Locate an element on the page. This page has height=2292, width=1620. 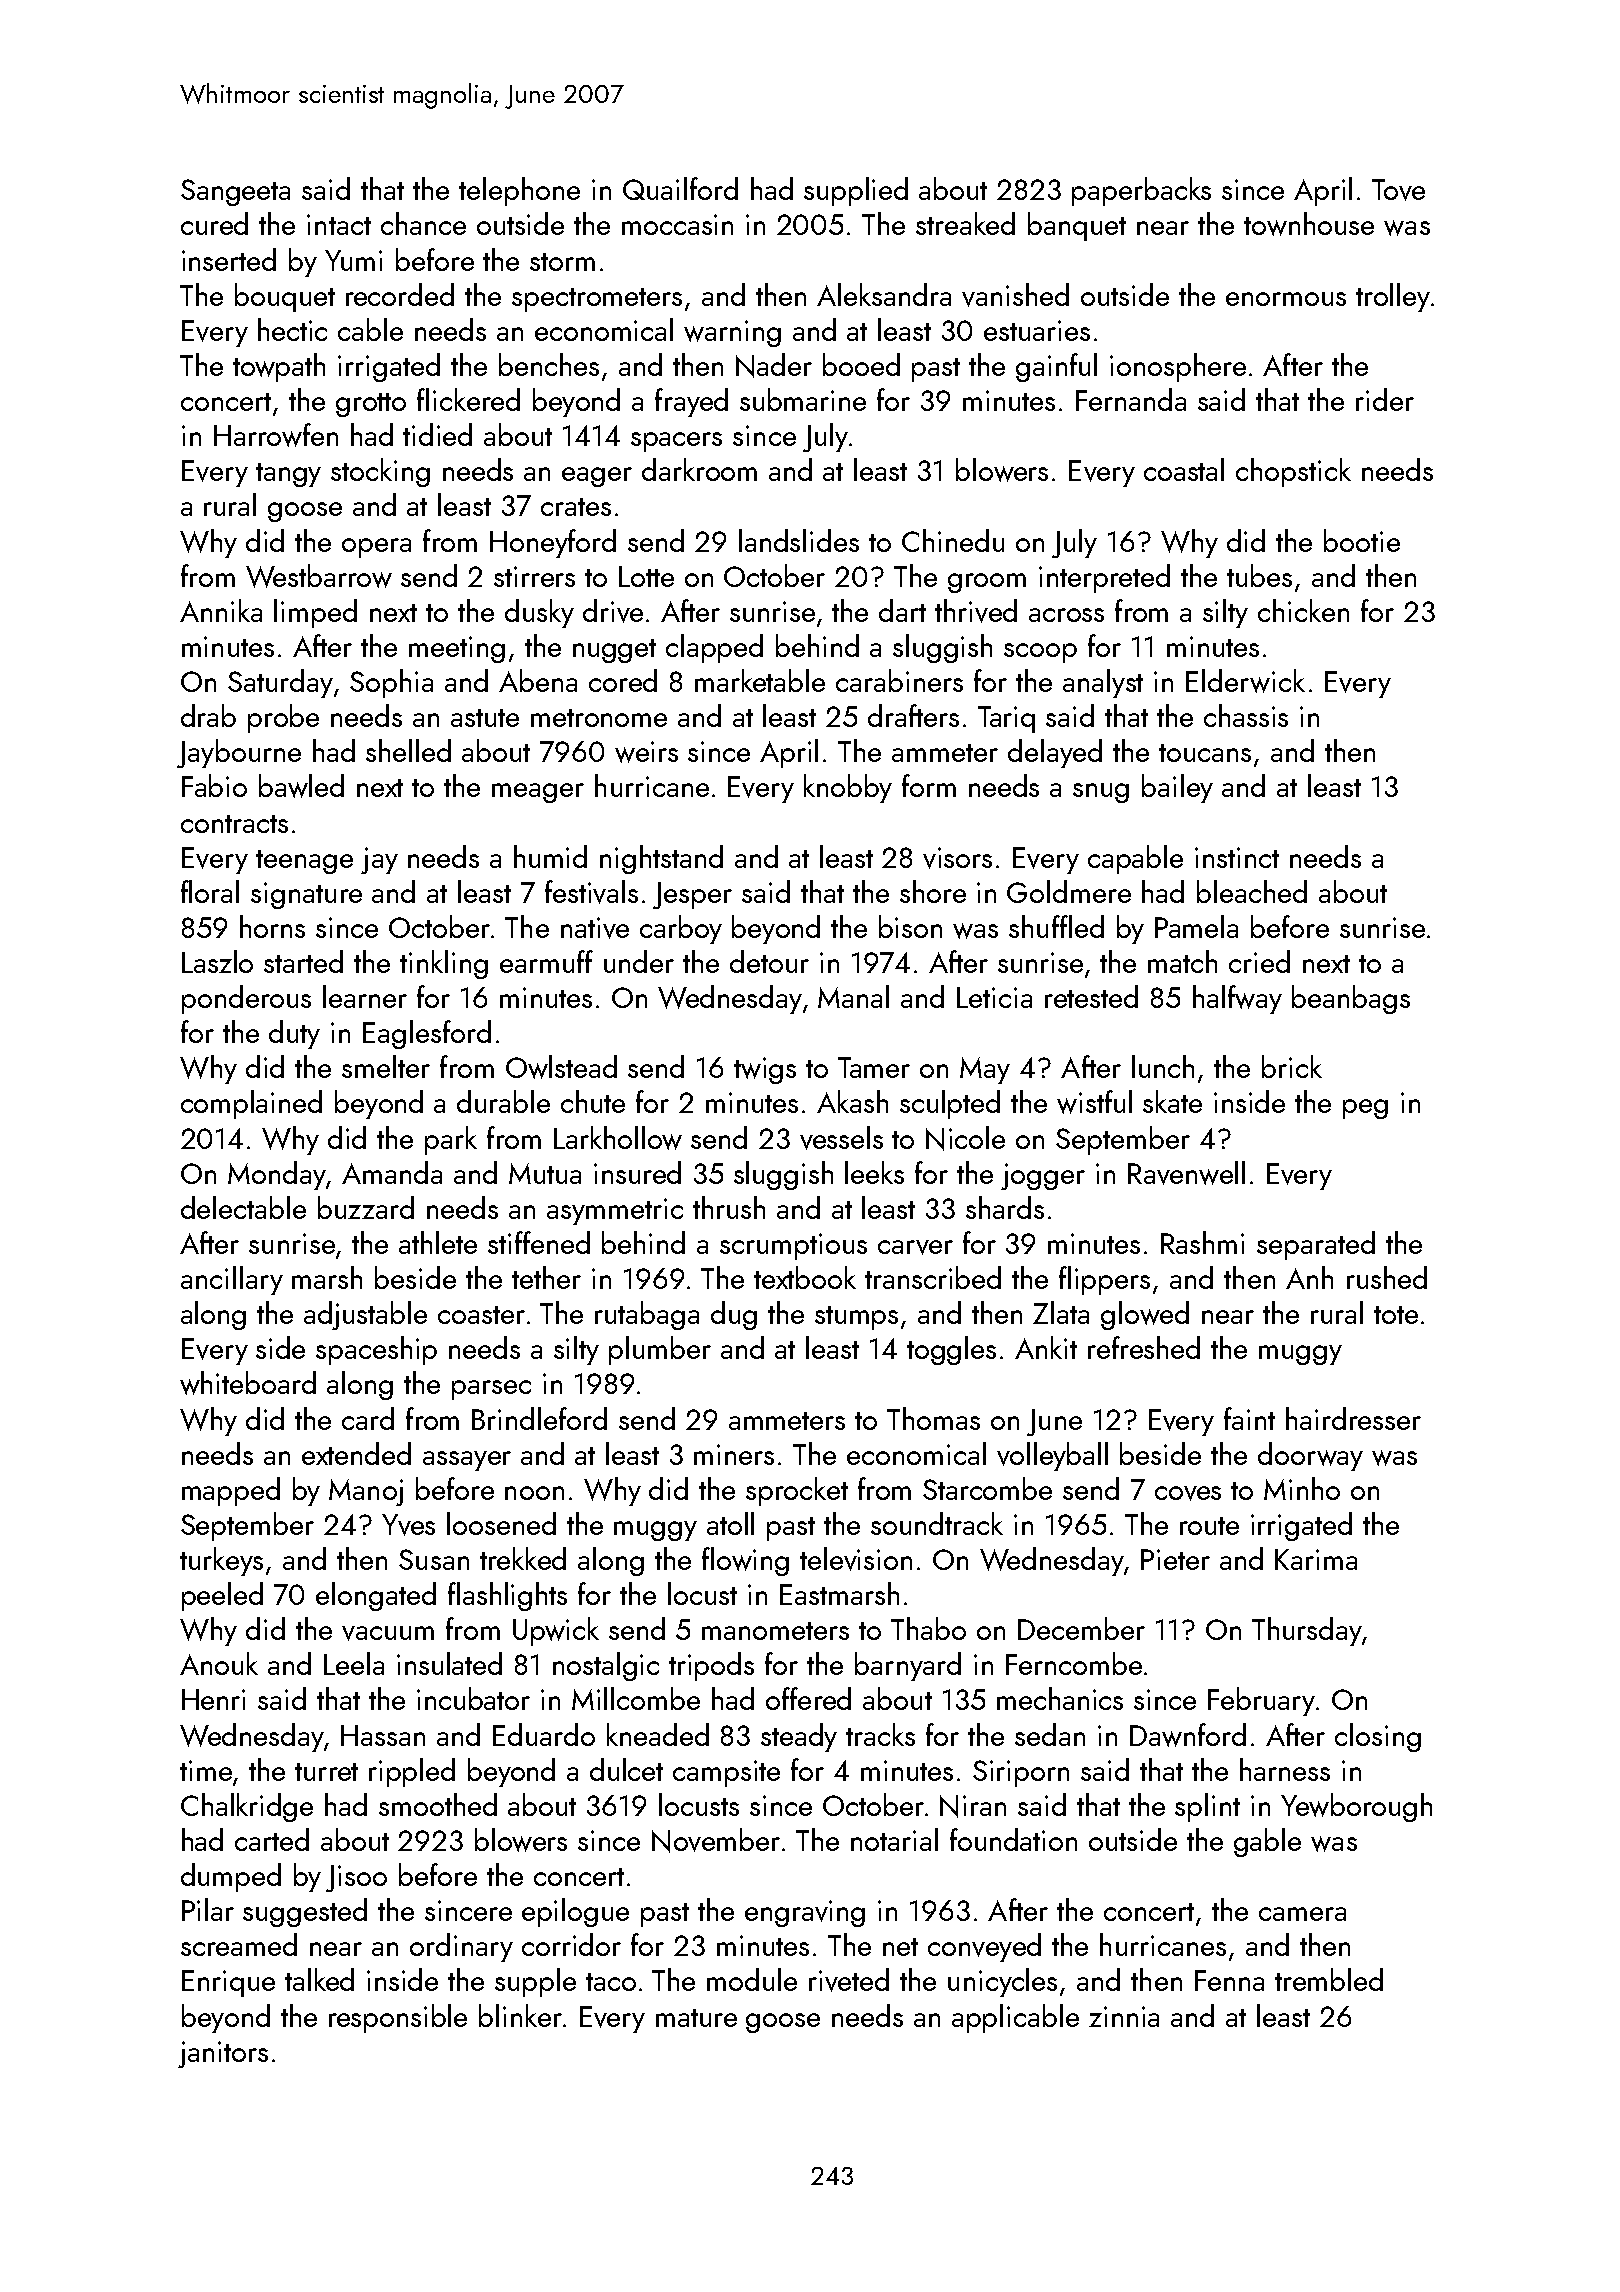
flowing is located at coordinates (745, 1561).
